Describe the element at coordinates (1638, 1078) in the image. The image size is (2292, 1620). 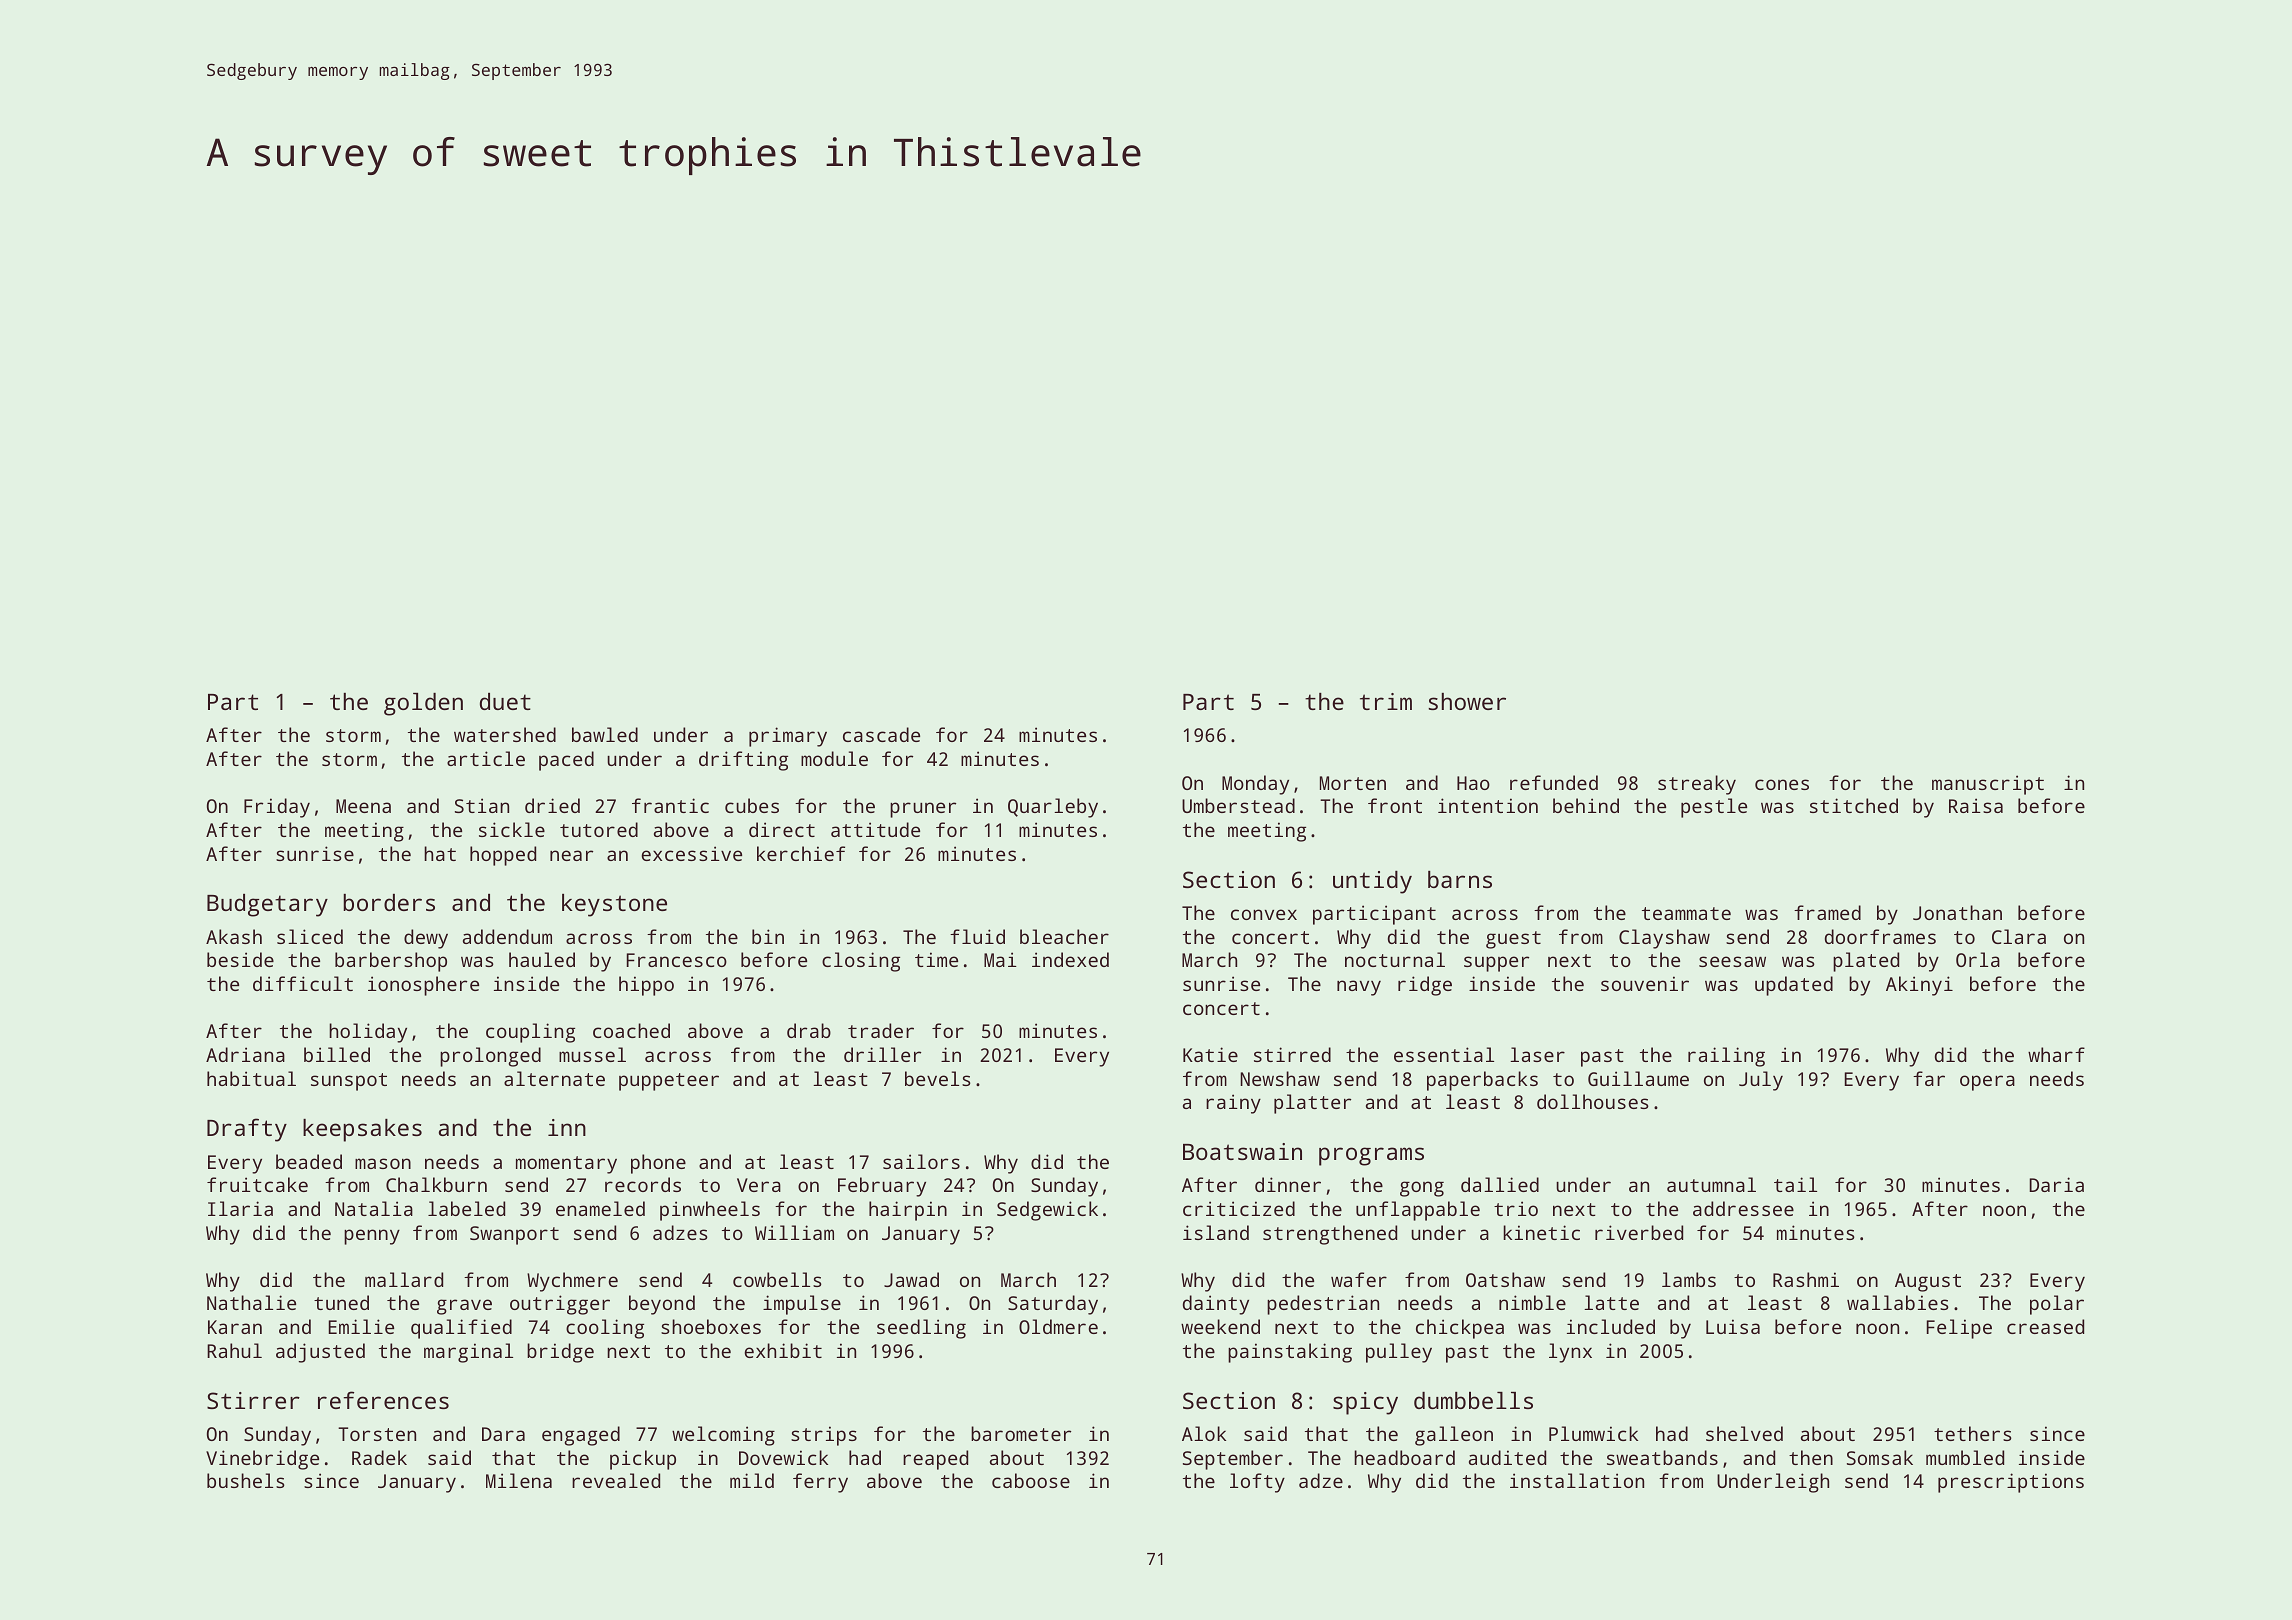
I see `Guillaume` at that location.
